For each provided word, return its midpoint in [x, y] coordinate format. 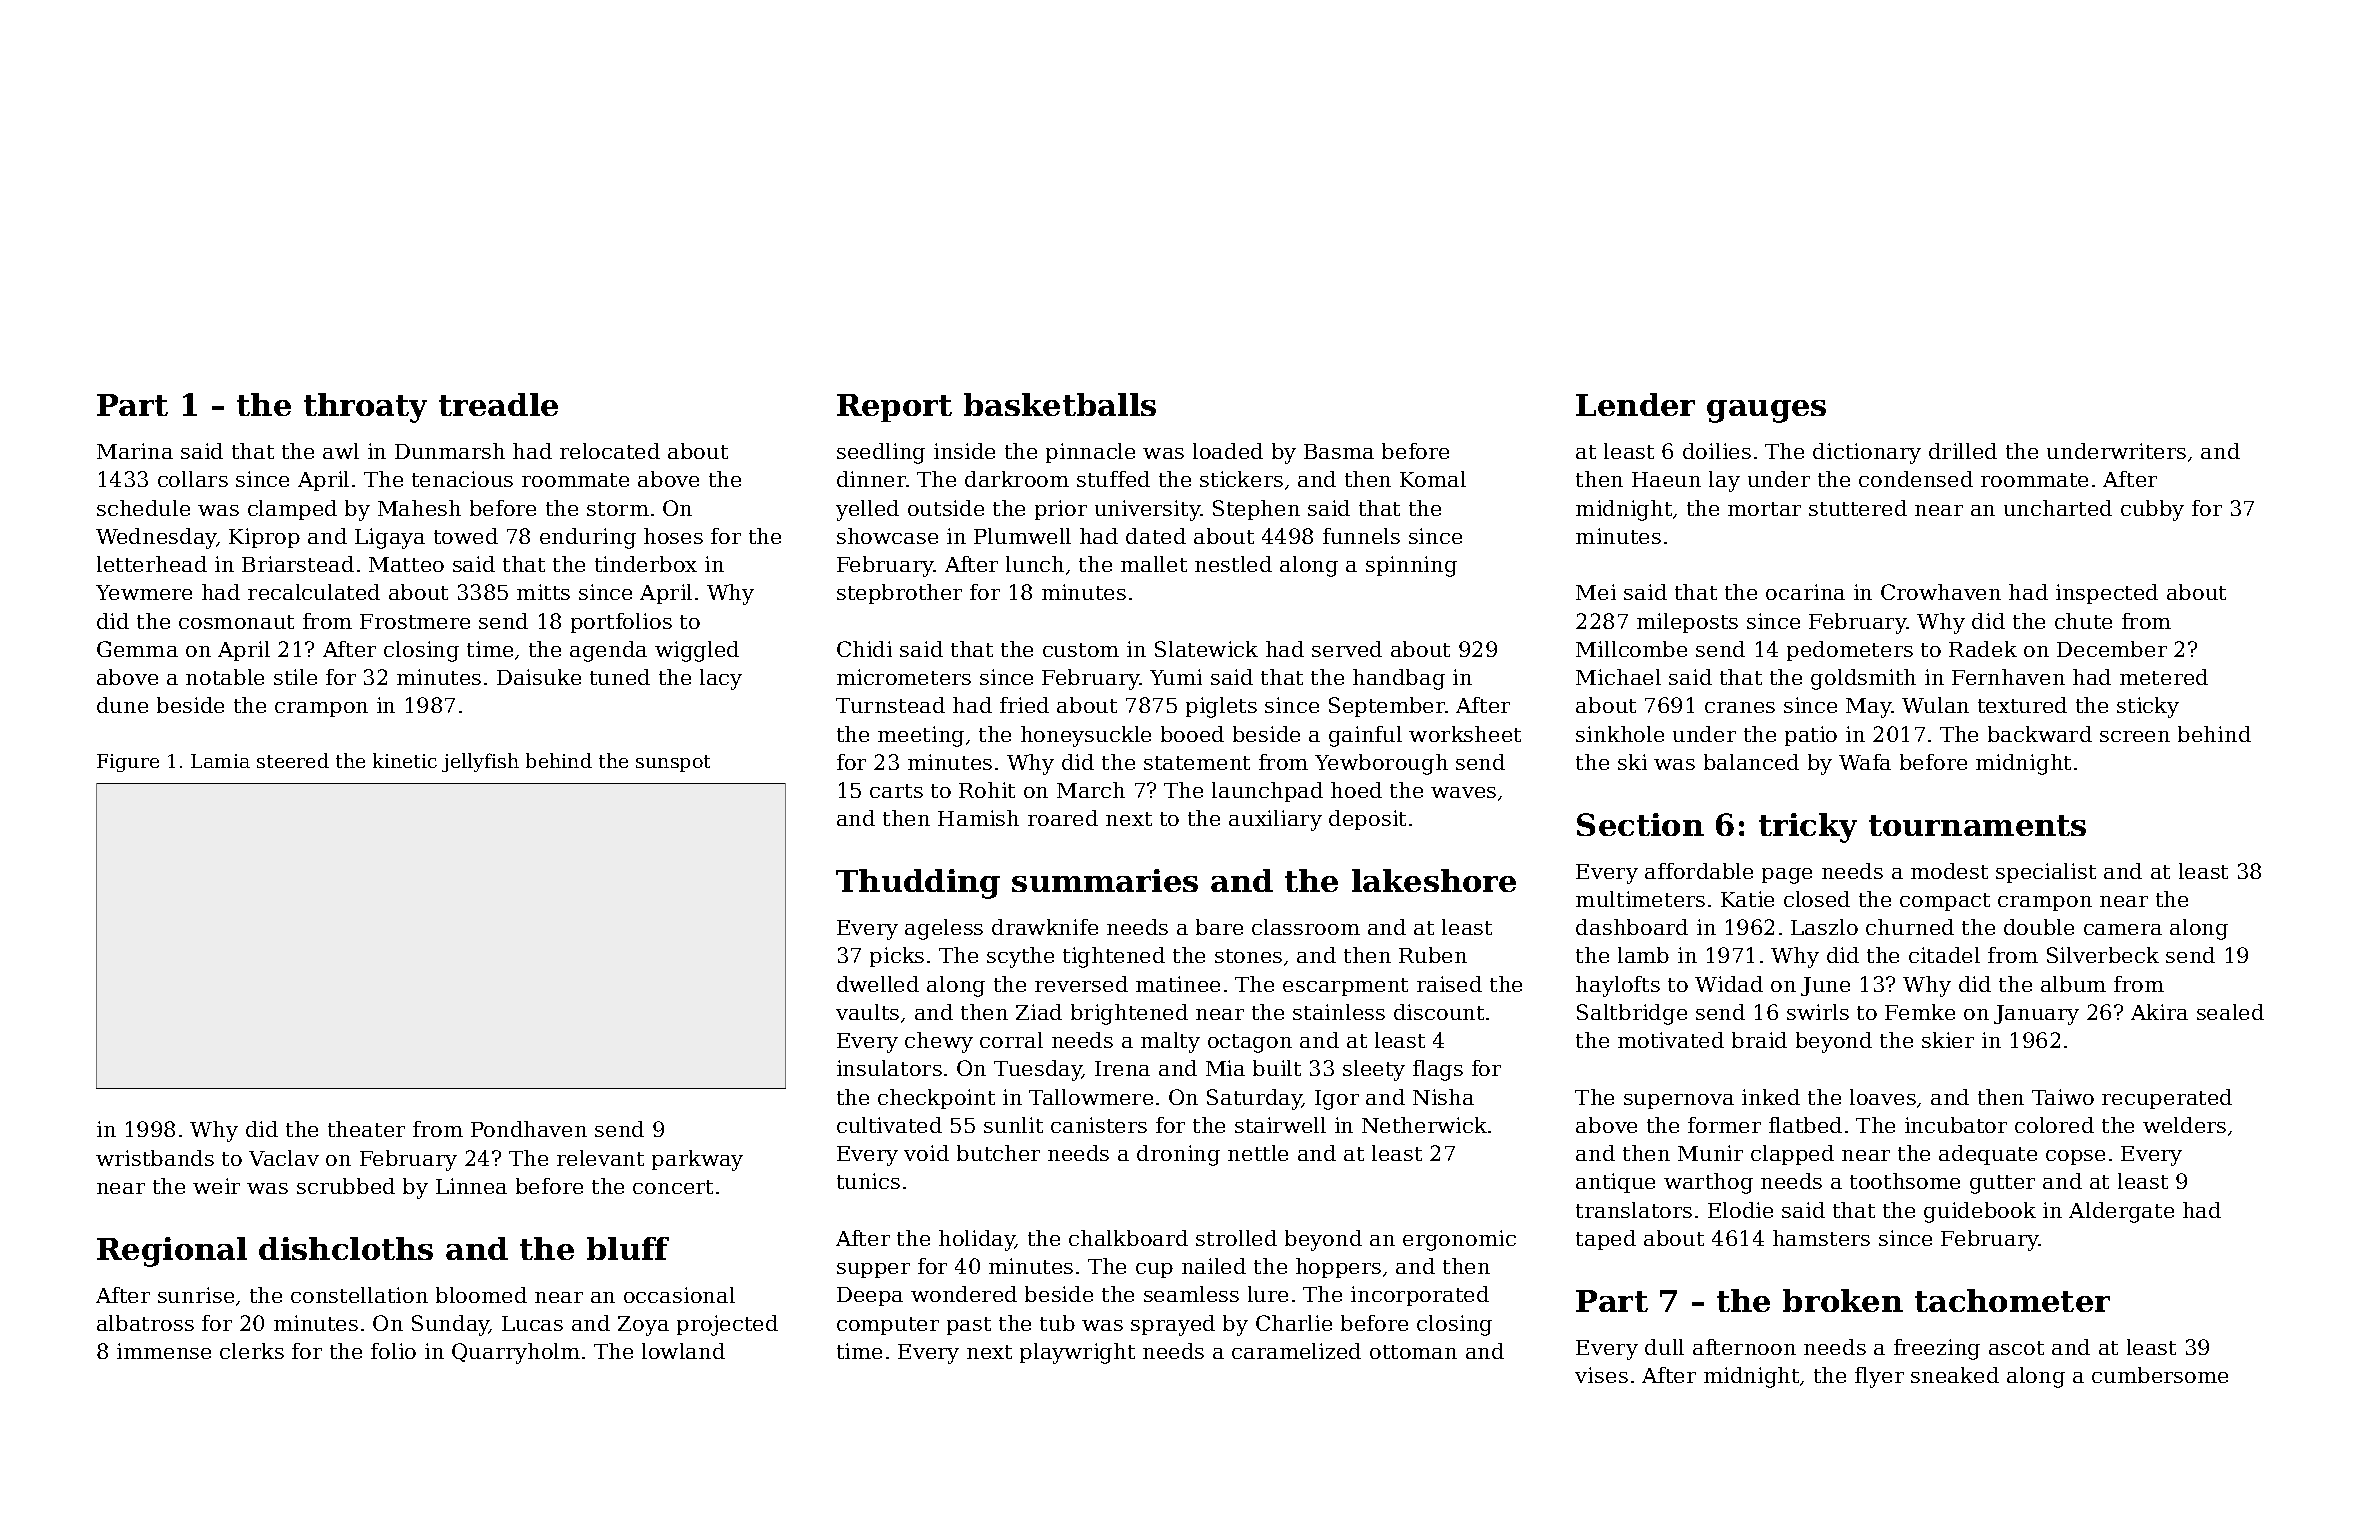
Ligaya [390, 538]
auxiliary [1275, 820]
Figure [128, 763]
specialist [2046, 873]
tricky [1808, 828]
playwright [1077, 1353]
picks [897, 957]
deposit [1367, 820]
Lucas [532, 1323]
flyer [1879, 1377]
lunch [1035, 564]
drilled [1963, 451]
